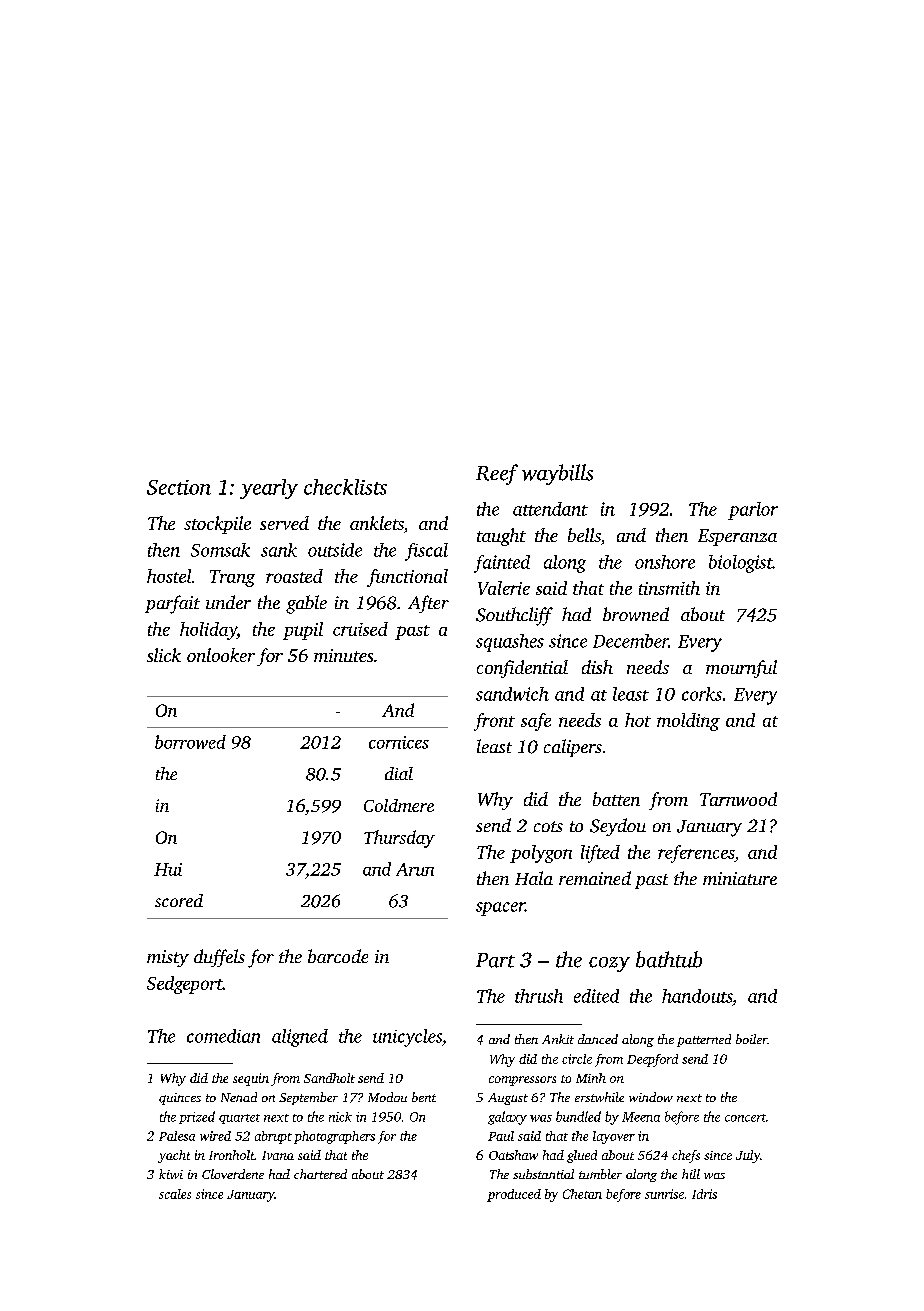 This screenshot has width=924, height=1311. What do you see at coordinates (702, 694) in the screenshot?
I see `corks` at bounding box center [702, 694].
